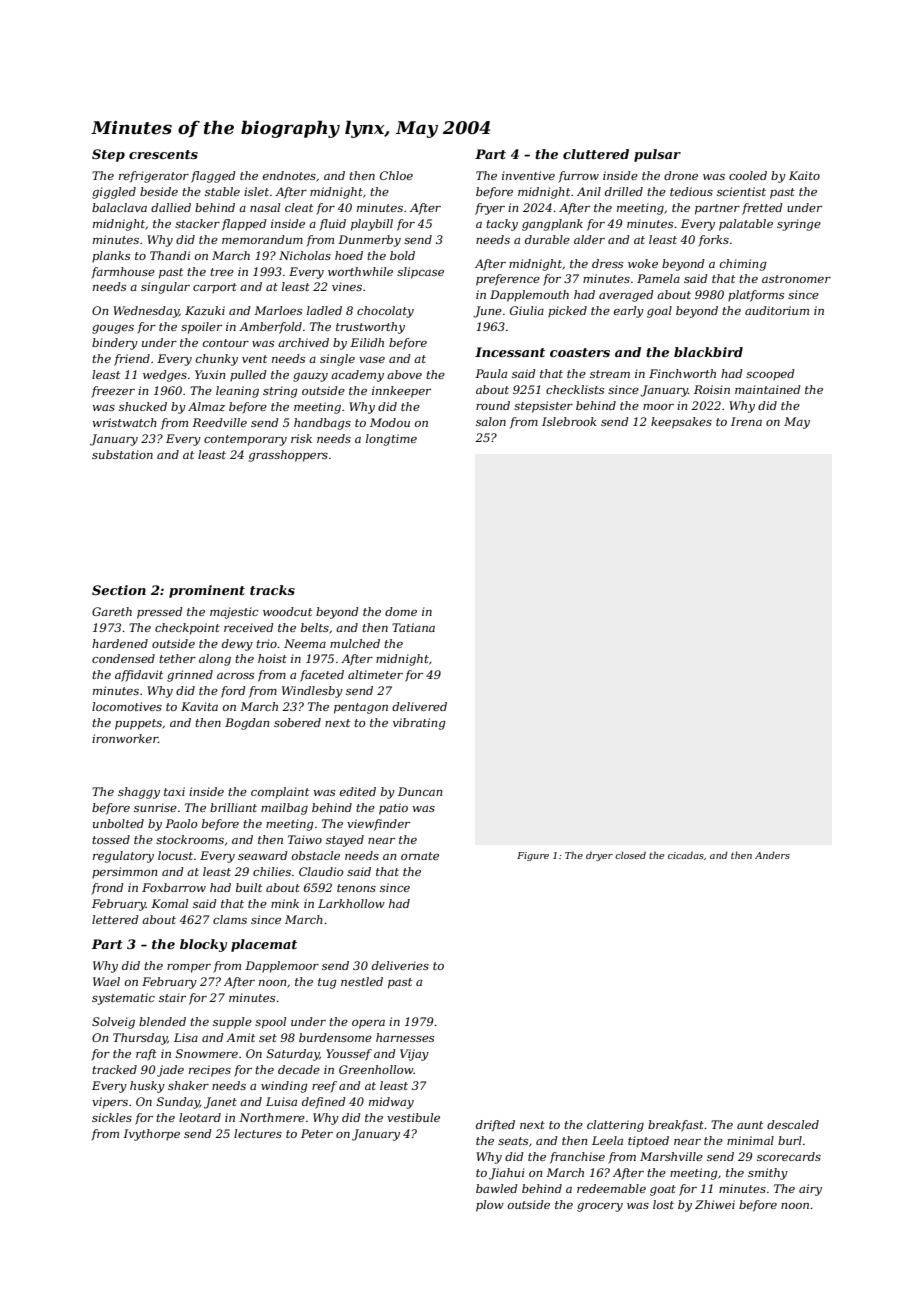 This document has height=1308, width=924. What do you see at coordinates (396, 175) in the document?
I see `Chloe` at bounding box center [396, 175].
